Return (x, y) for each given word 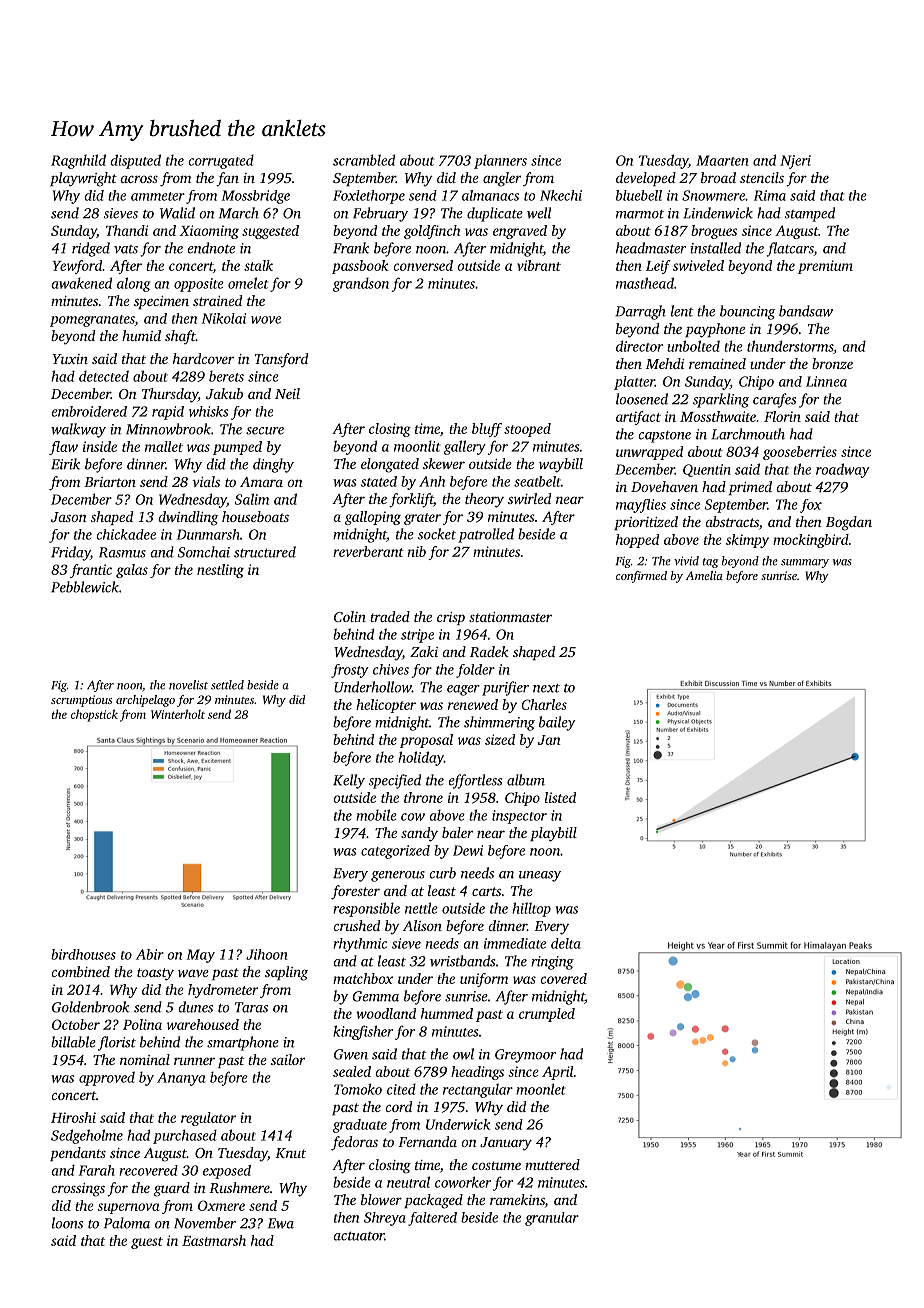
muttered (552, 1164)
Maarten (722, 160)
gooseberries (800, 453)
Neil (287, 393)
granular (552, 1219)
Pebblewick (85, 587)
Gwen (351, 1054)
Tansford (281, 360)
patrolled (486, 535)
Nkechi (561, 195)
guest (147, 1243)
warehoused (203, 1024)
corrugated (221, 161)
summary (805, 563)
